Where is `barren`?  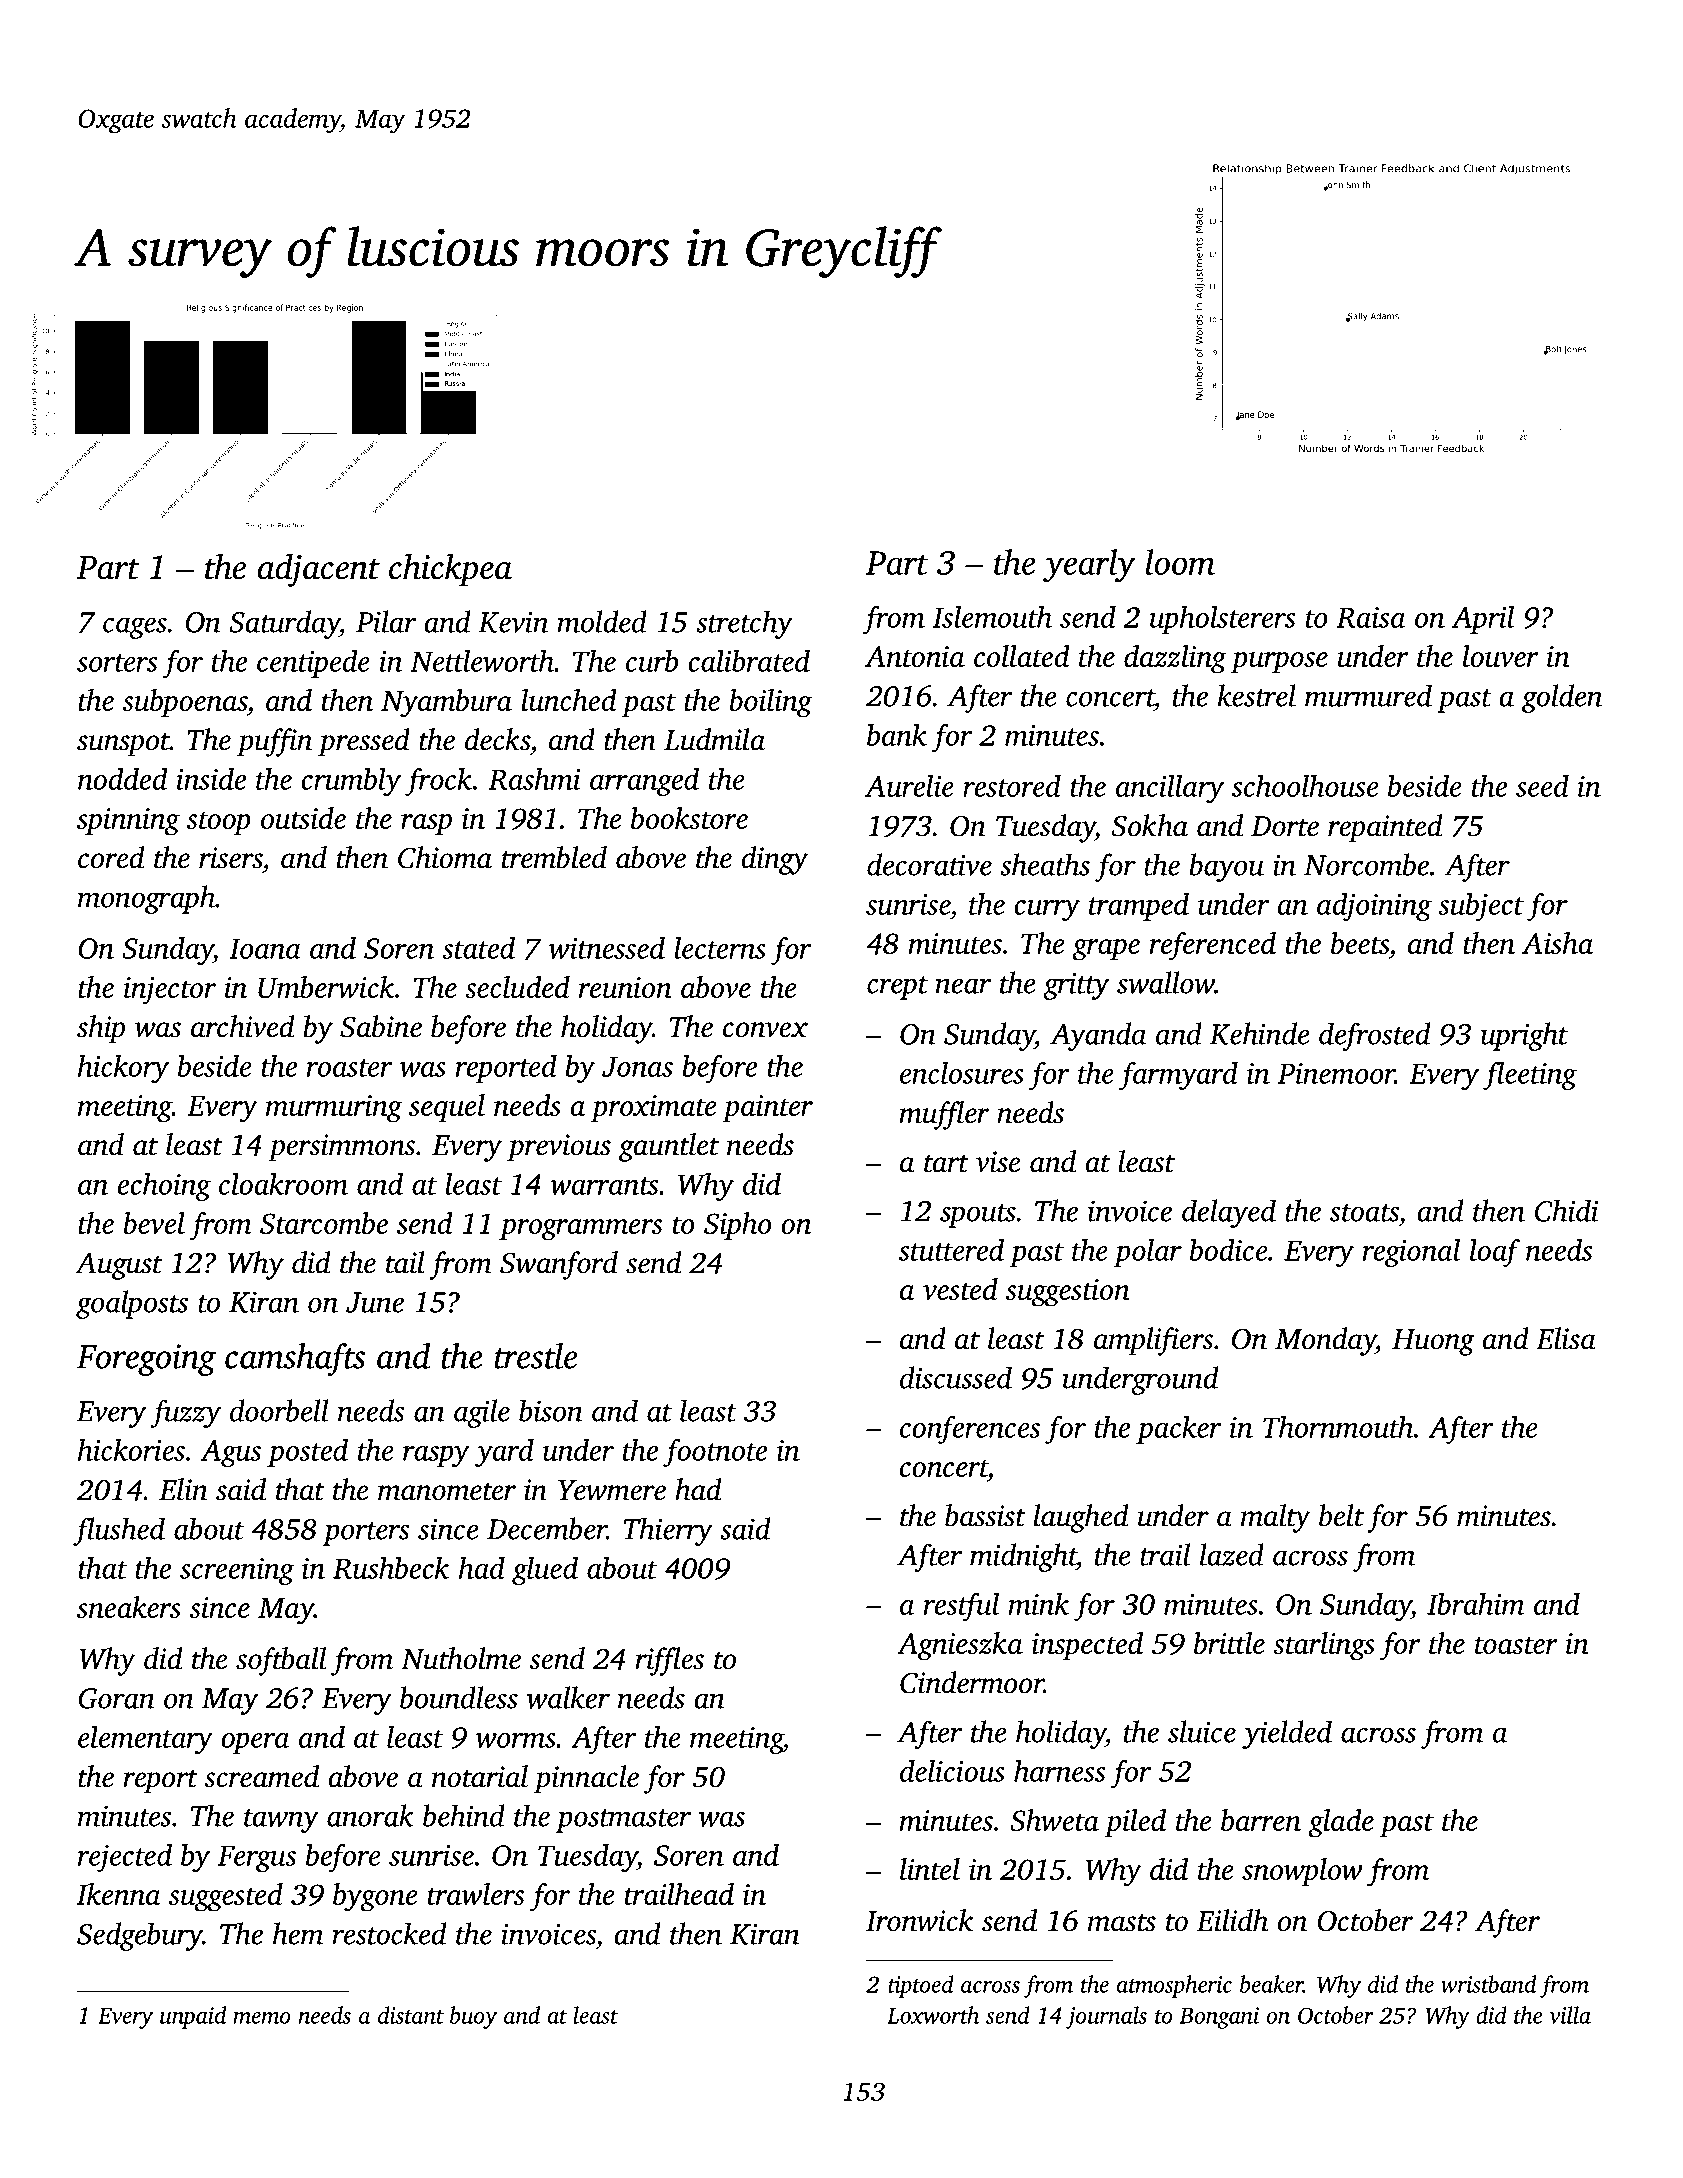
barren is located at coordinates (1261, 1820).
